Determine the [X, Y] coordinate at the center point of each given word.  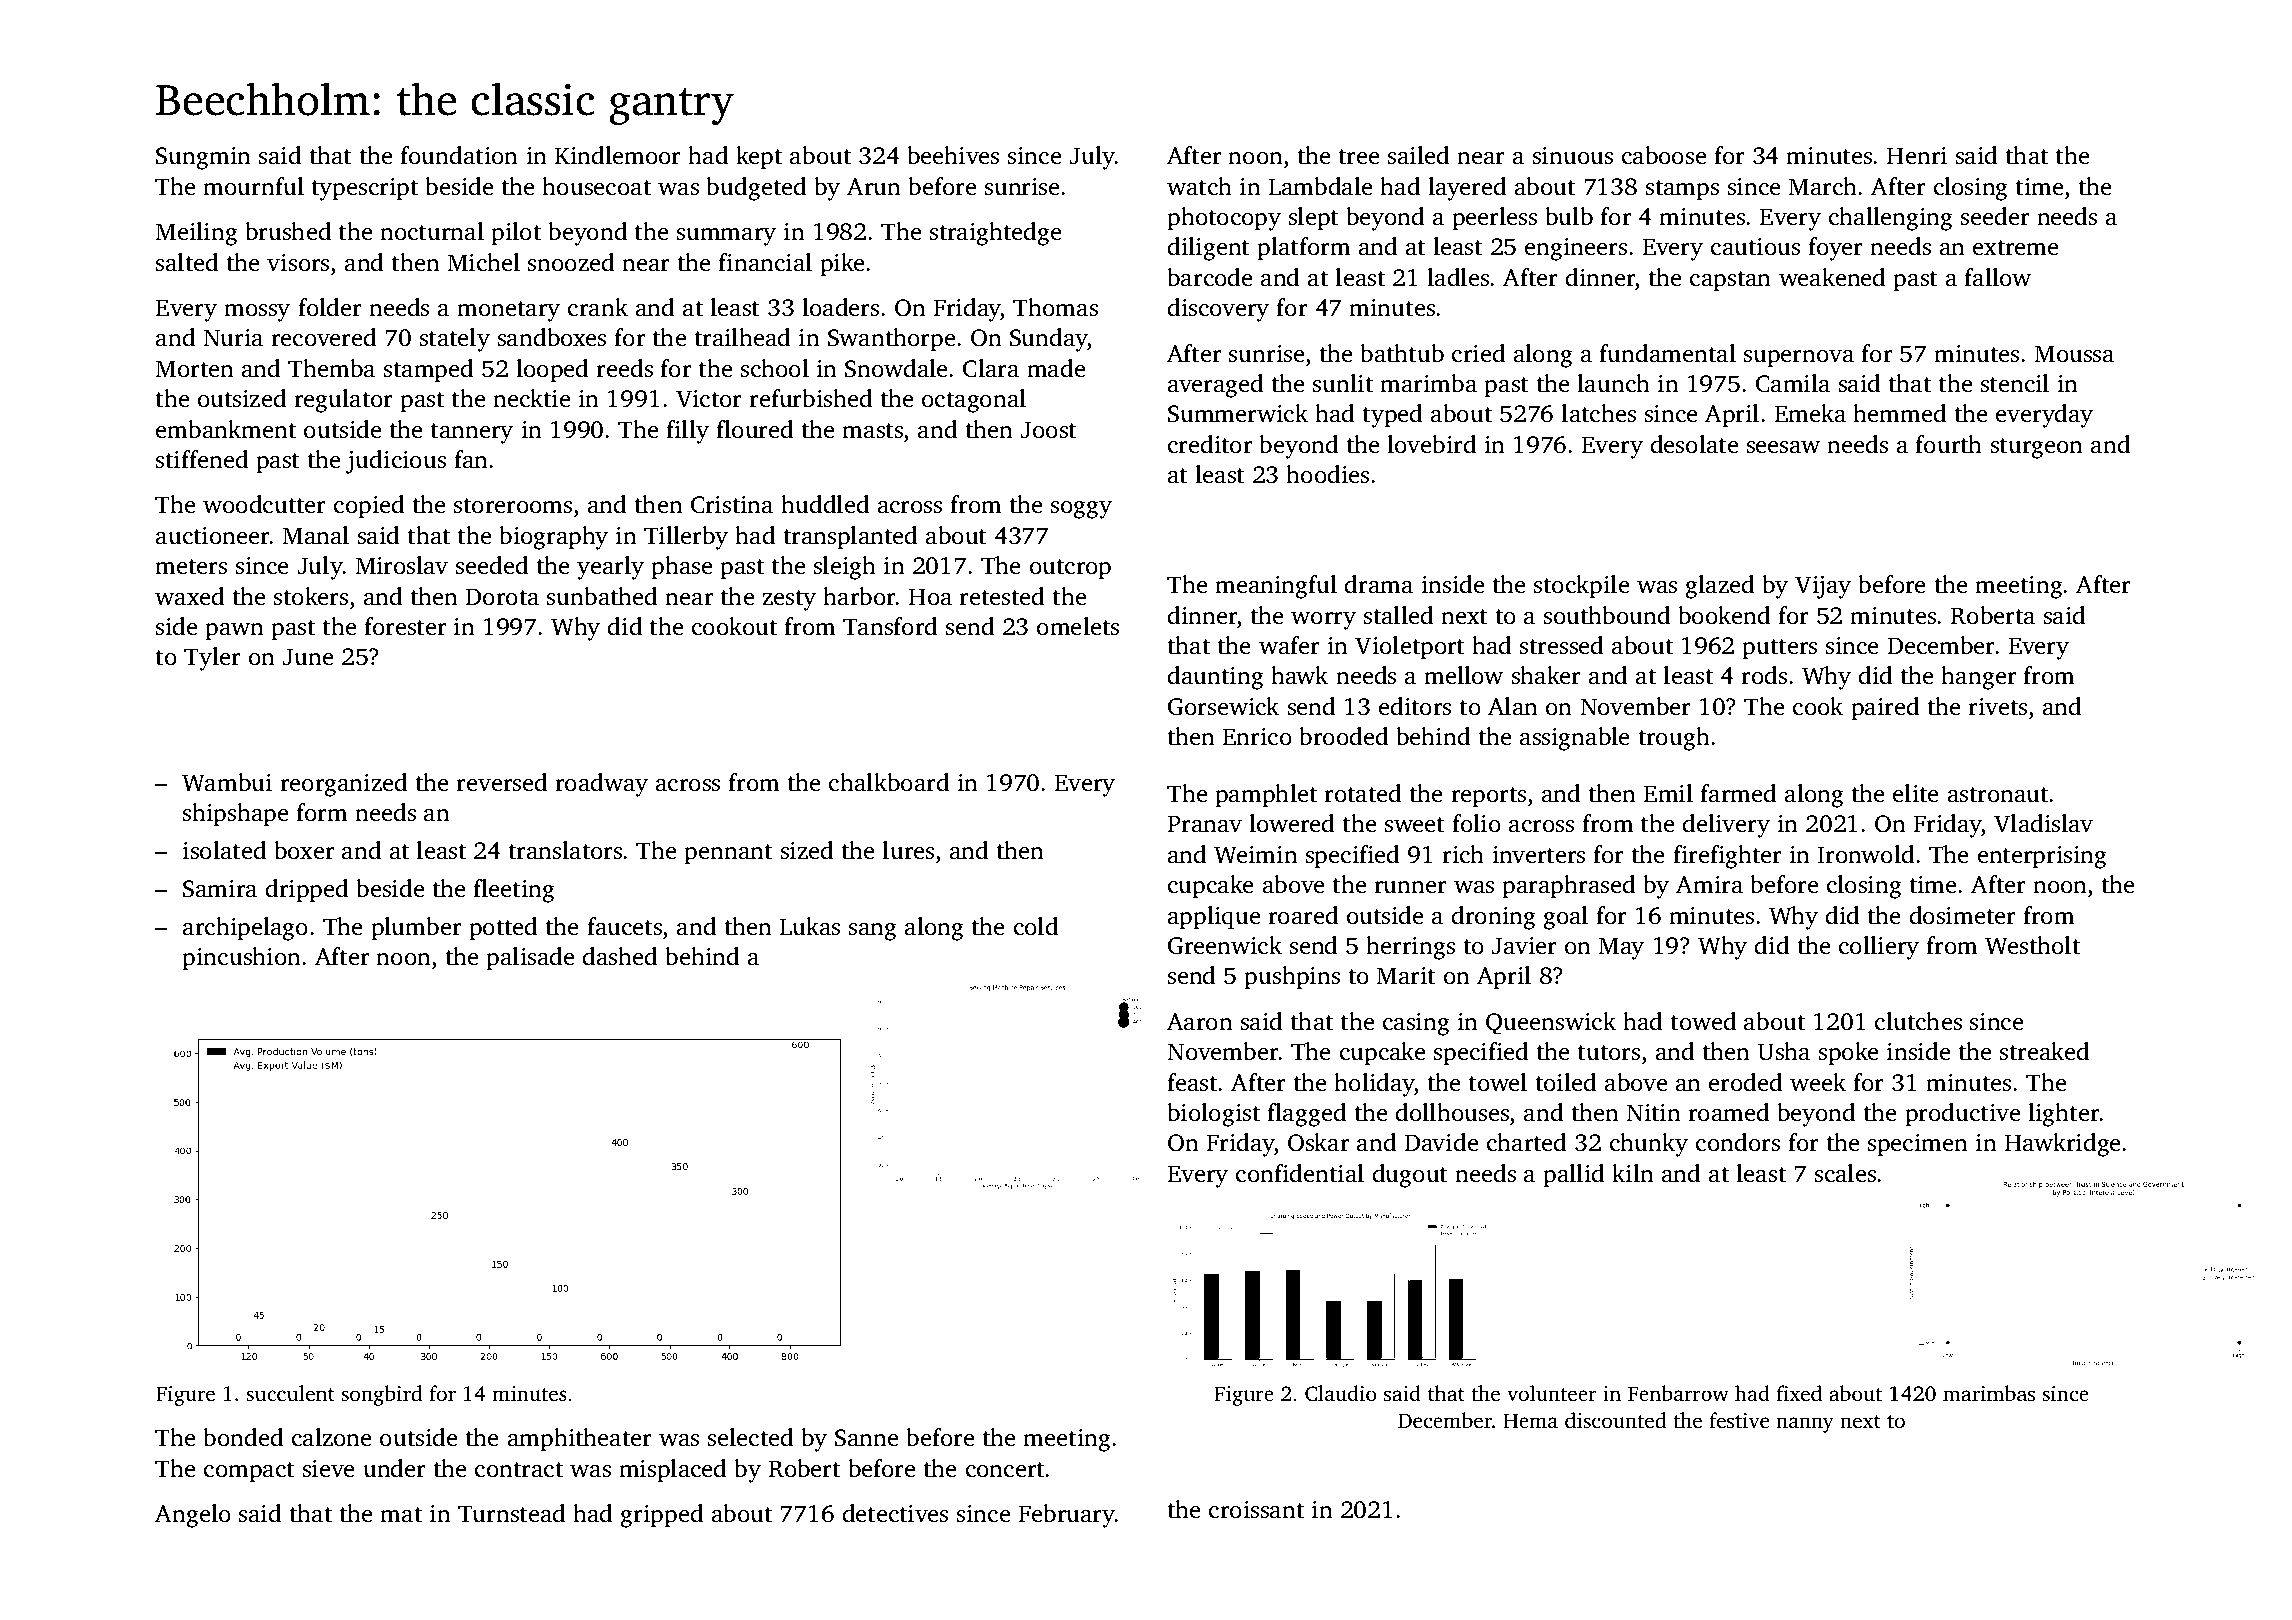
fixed [1799, 1393]
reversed [501, 782]
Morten [194, 369]
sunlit [1343, 383]
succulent [290, 1393]
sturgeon [2037, 448]
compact [249, 1472]
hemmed [1899, 413]
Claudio [1341, 1393]
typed [1392, 416]
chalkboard [889, 782]
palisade [530, 959]
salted [187, 262]
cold [1036, 926]
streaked [2044, 1051]
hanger [1979, 678]
